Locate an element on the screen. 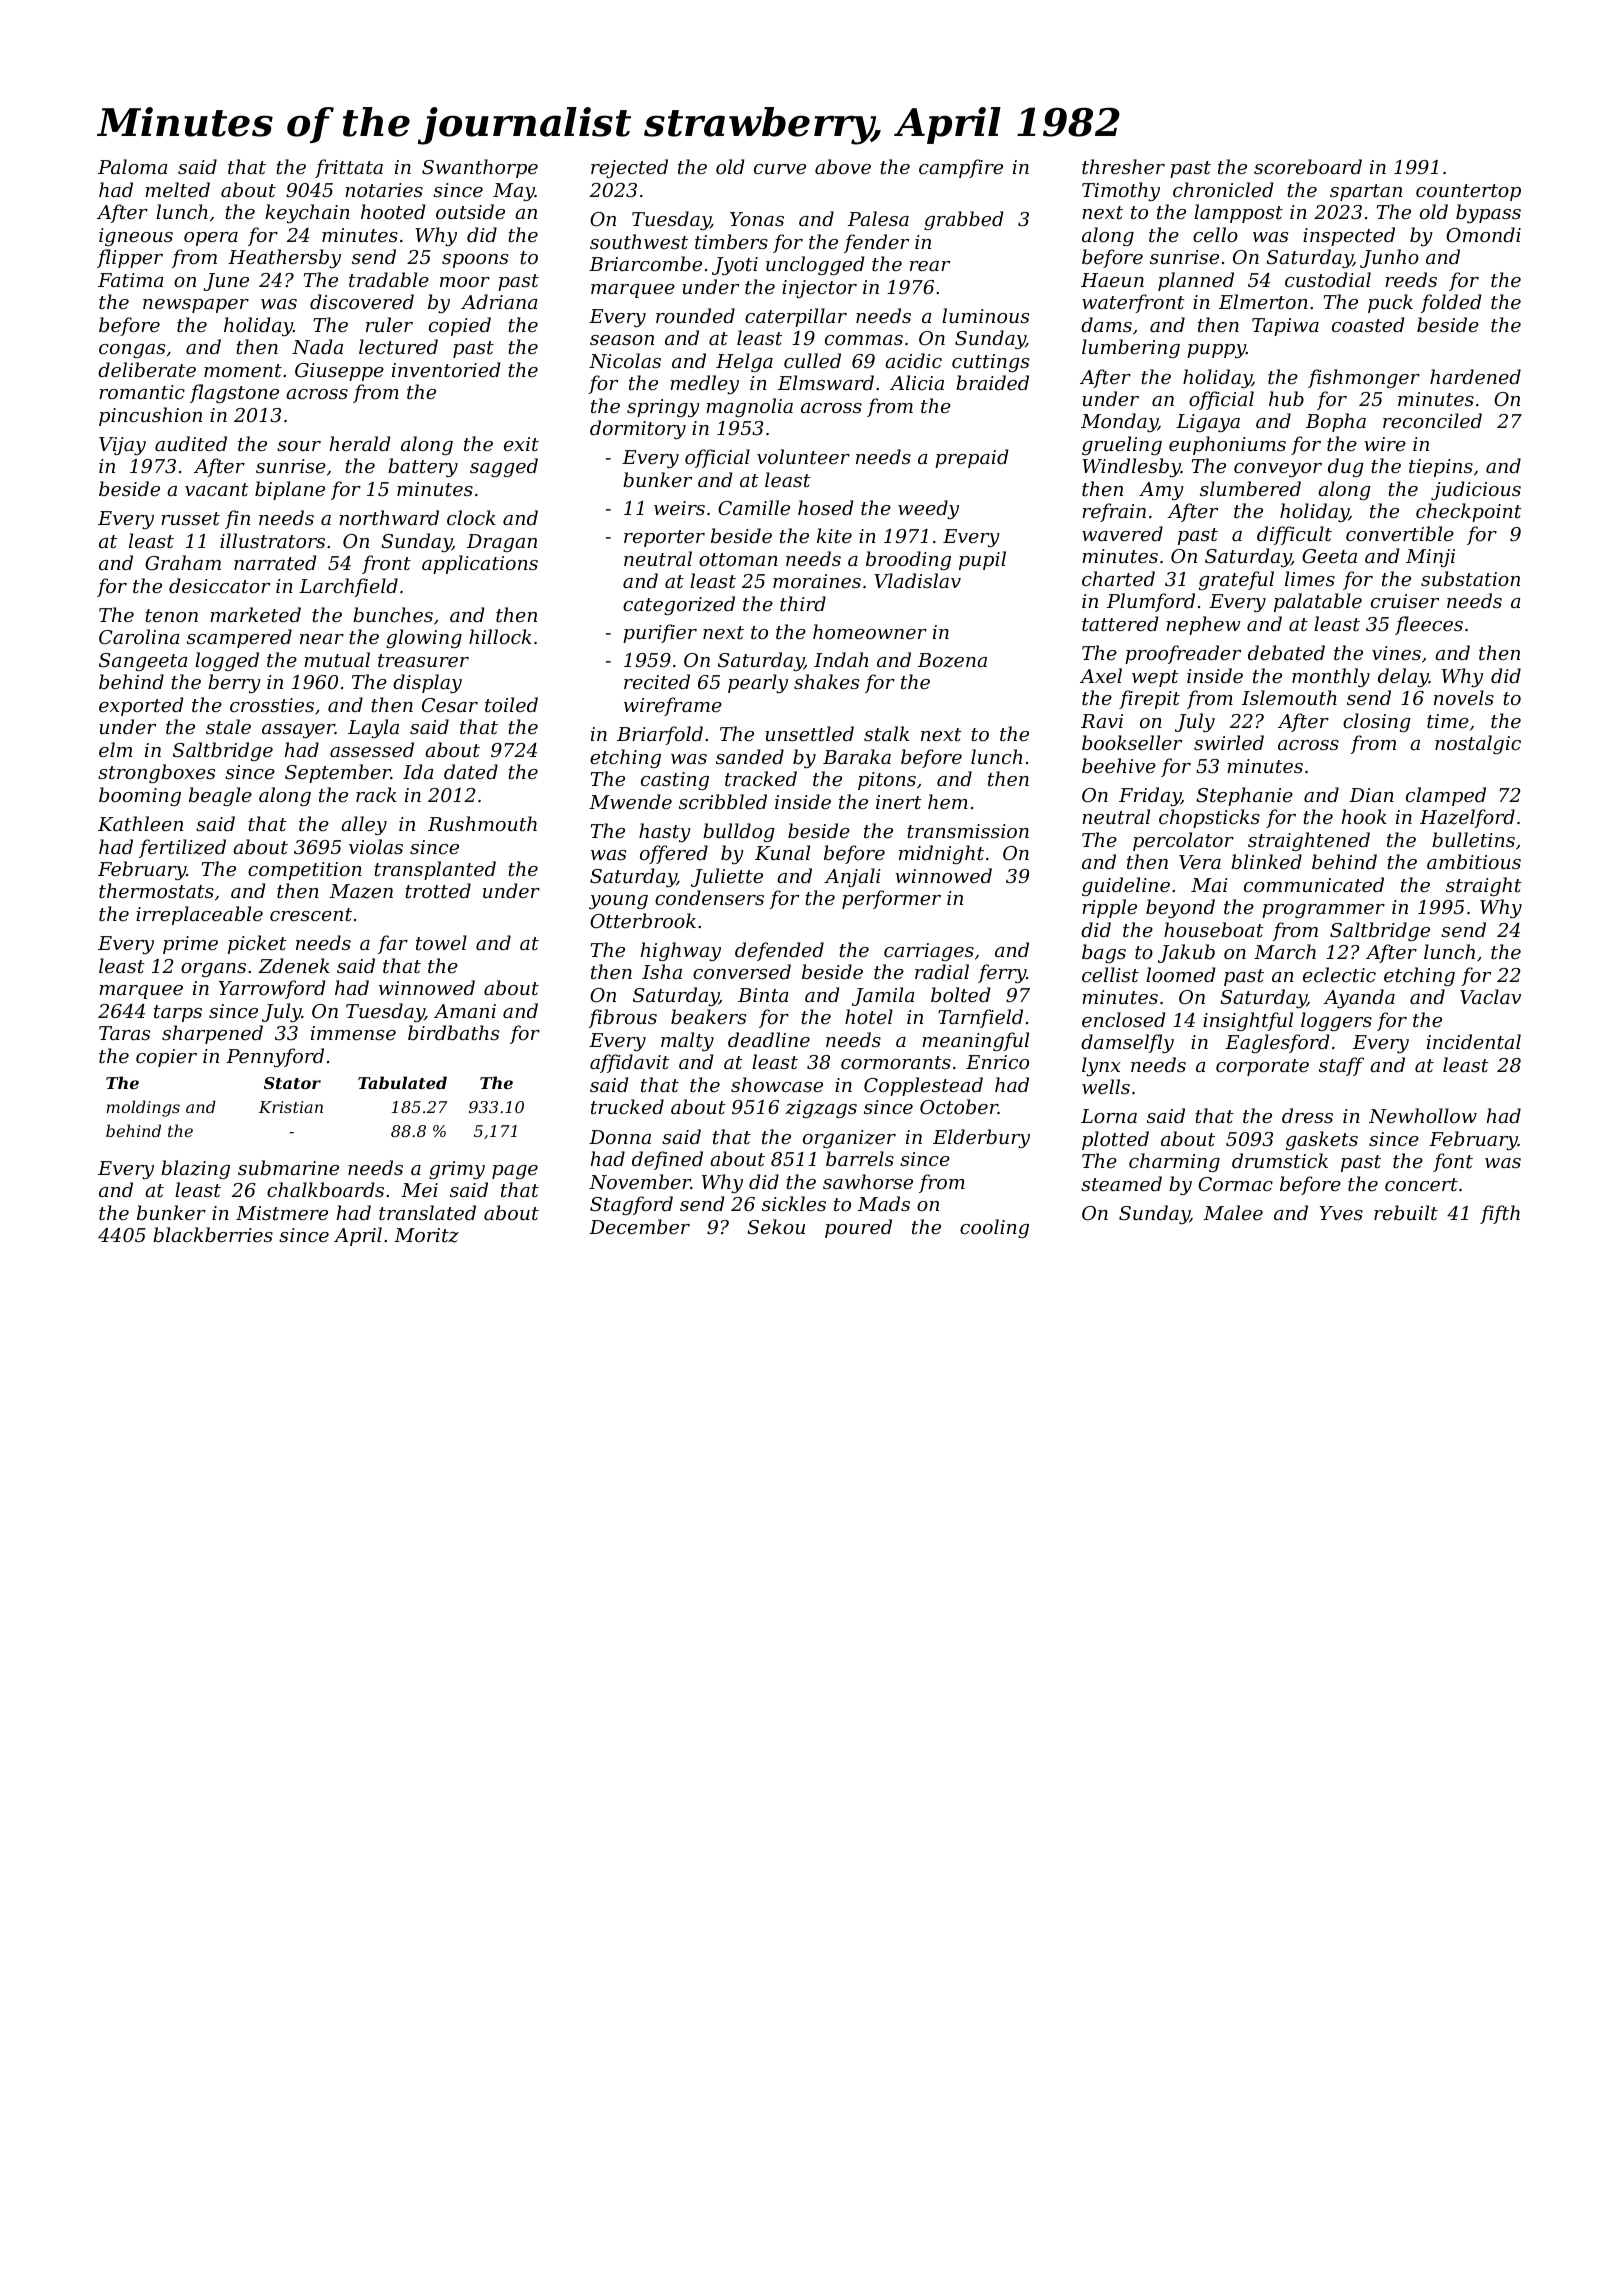 This screenshot has width=1620, height=2292. Paloma is located at coordinates (132, 166).
